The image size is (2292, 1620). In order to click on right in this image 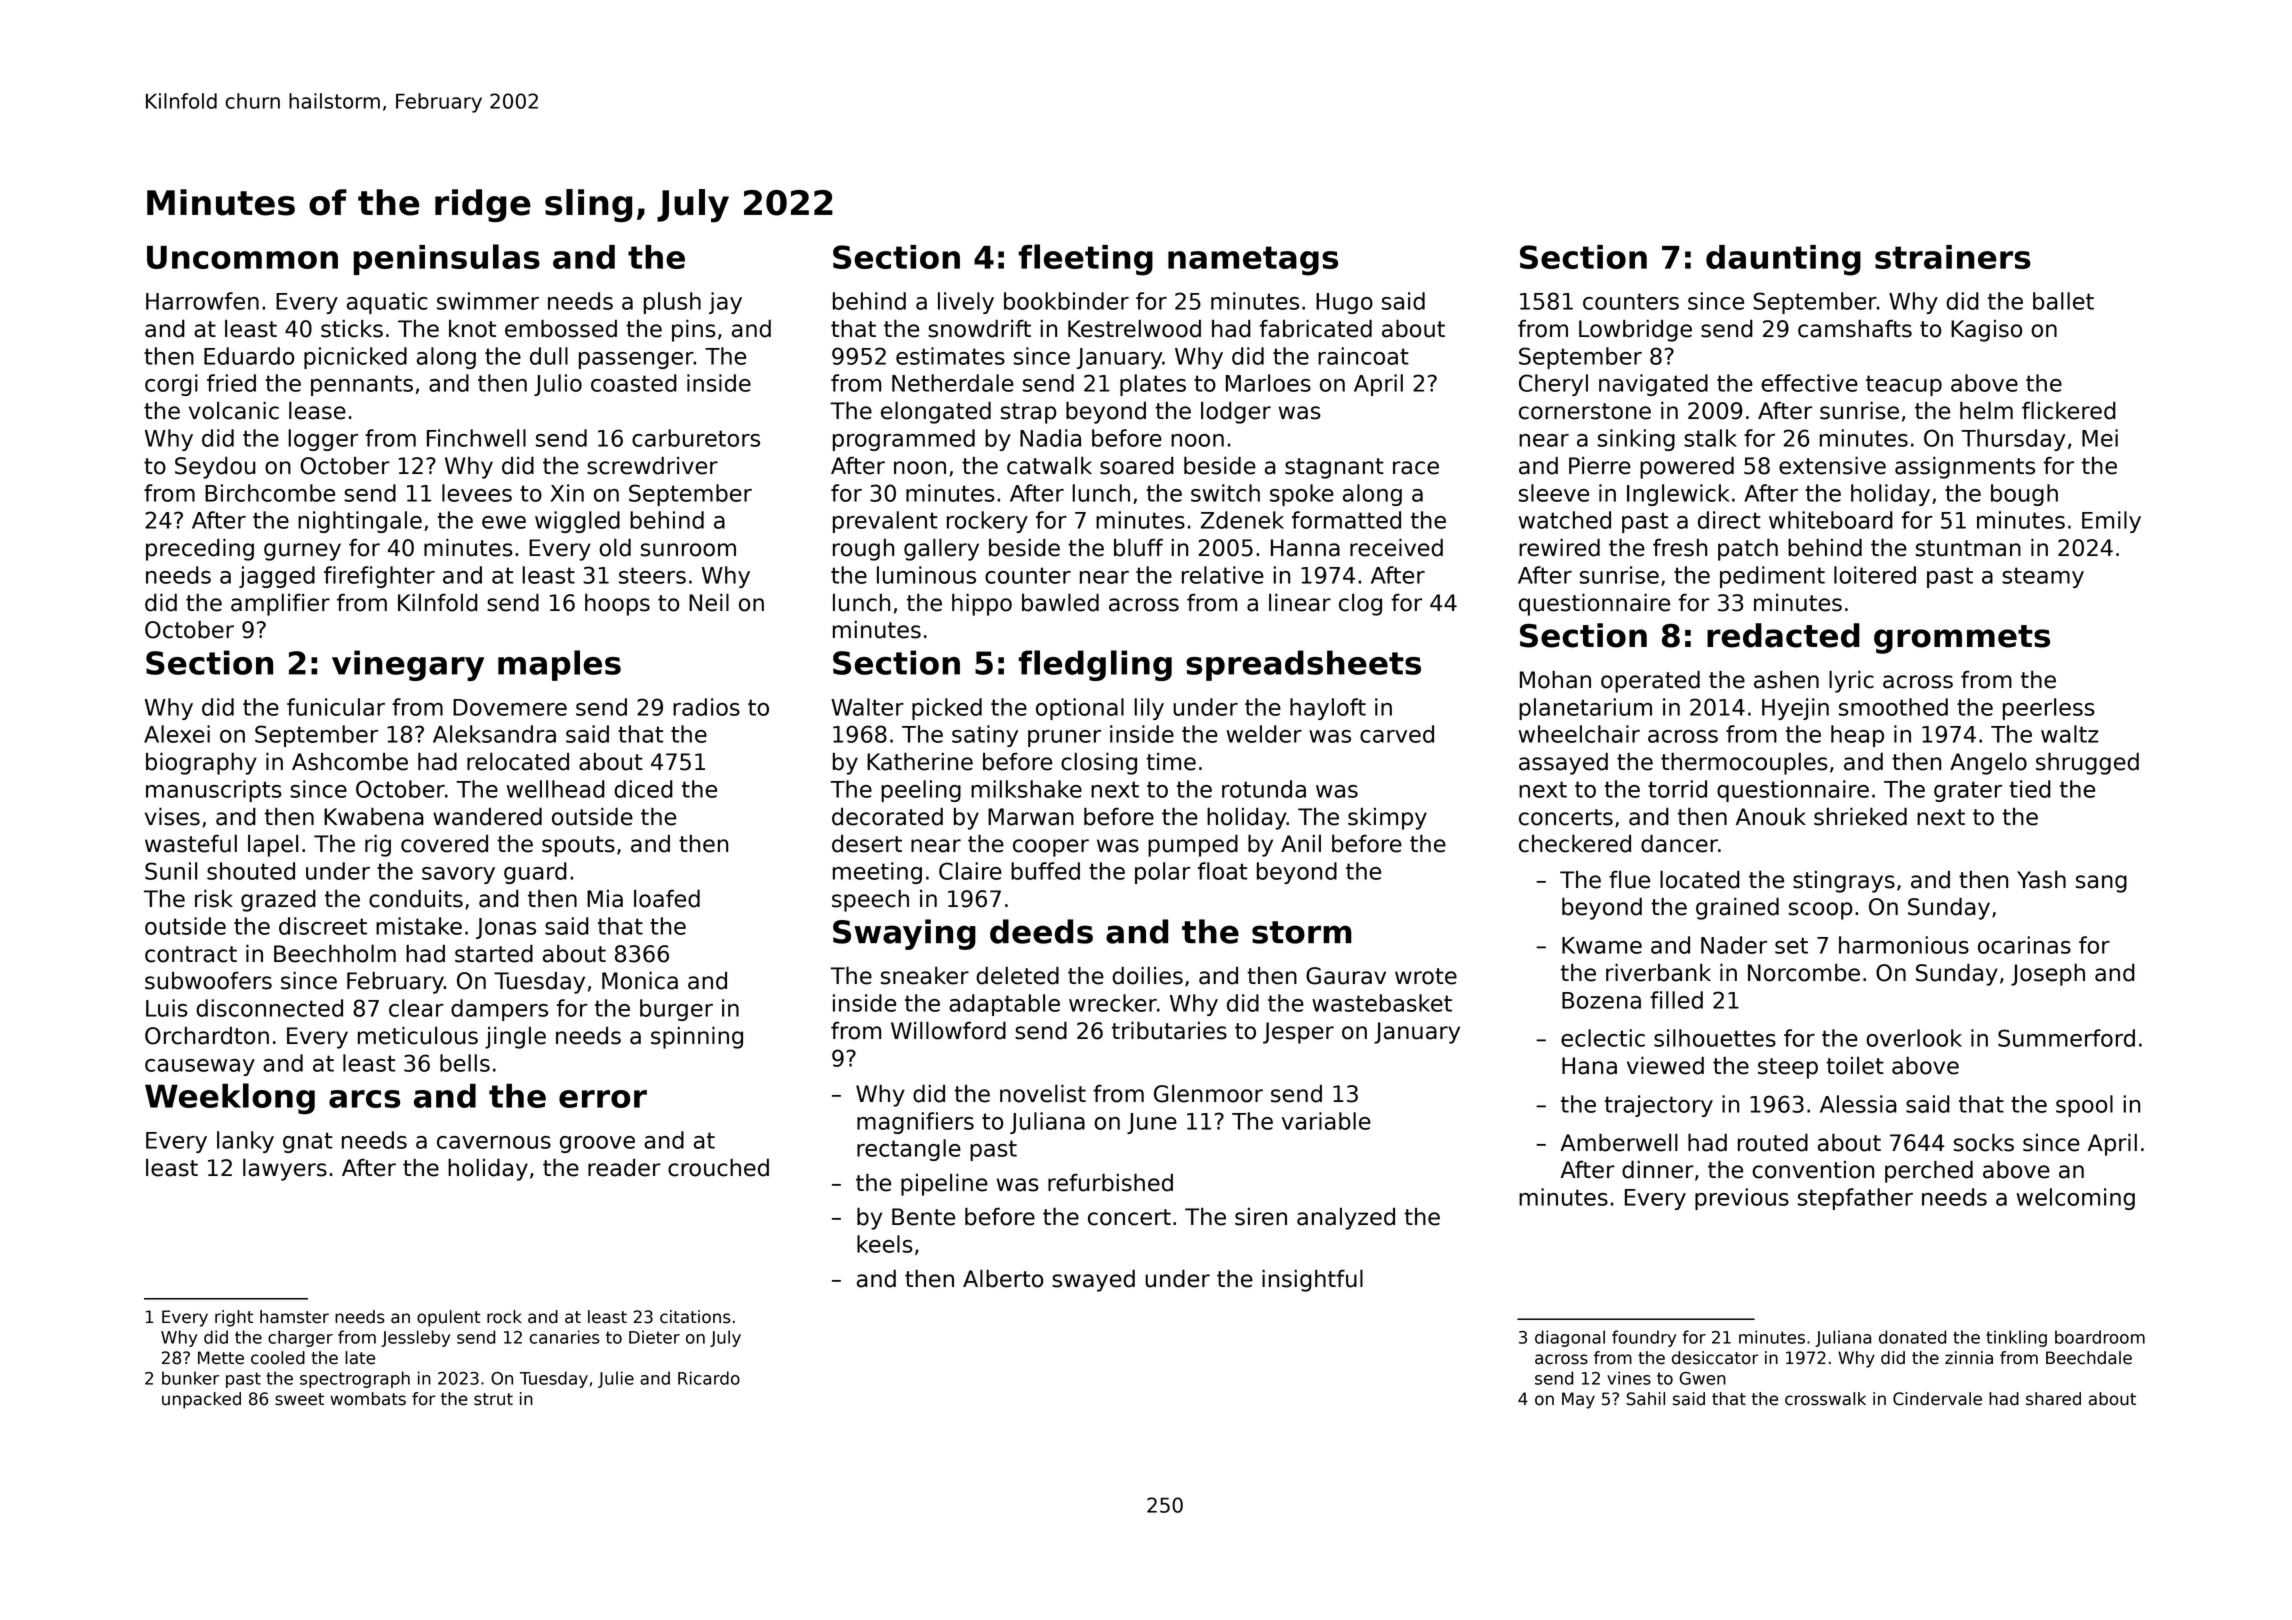, I will do `click(234, 1318)`.
